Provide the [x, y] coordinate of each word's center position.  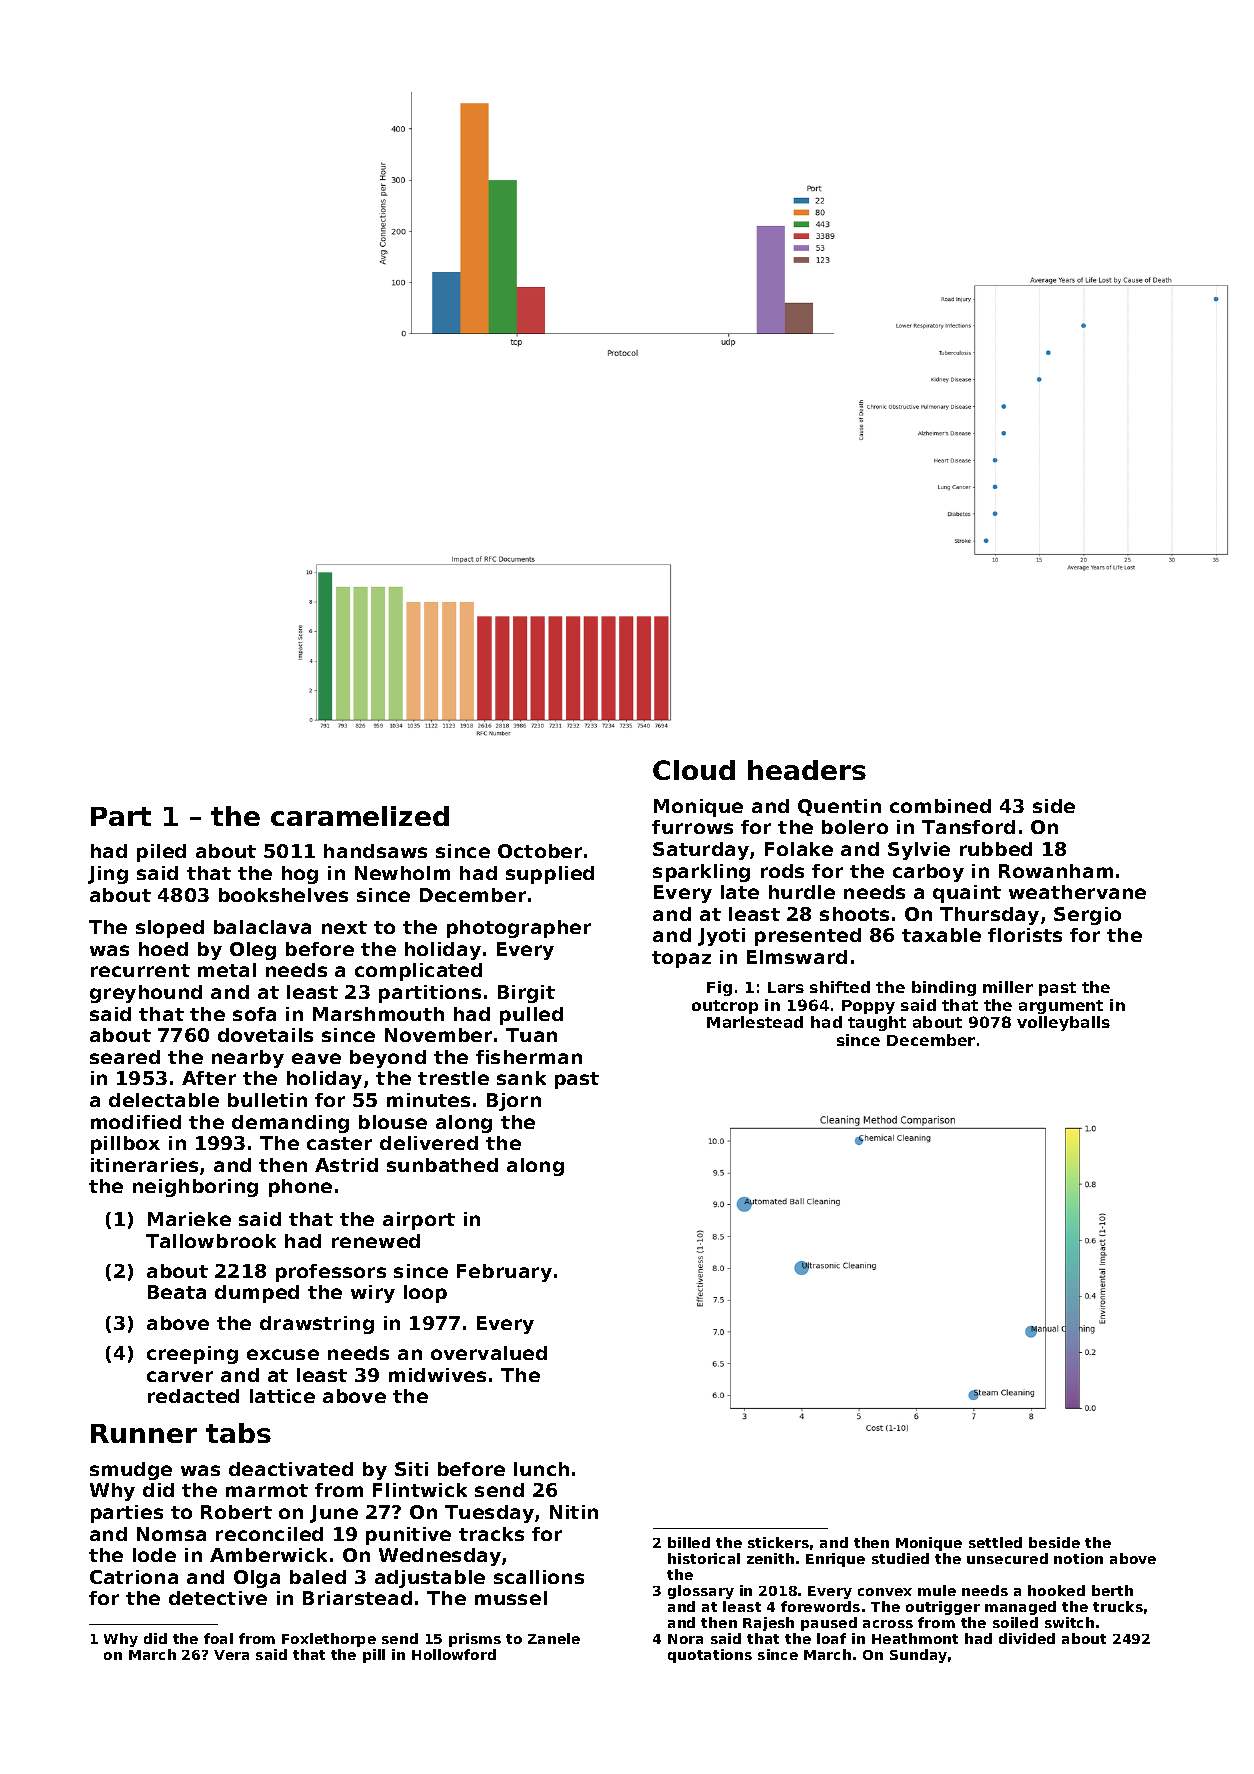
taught [877, 1023]
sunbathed [442, 1165]
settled [995, 1542]
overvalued [489, 1353]
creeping [192, 1355]
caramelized [360, 816]
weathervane [1077, 892]
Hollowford [454, 1654]
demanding [290, 1124]
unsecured [1007, 1558]
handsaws [375, 851]
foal [218, 1638]
